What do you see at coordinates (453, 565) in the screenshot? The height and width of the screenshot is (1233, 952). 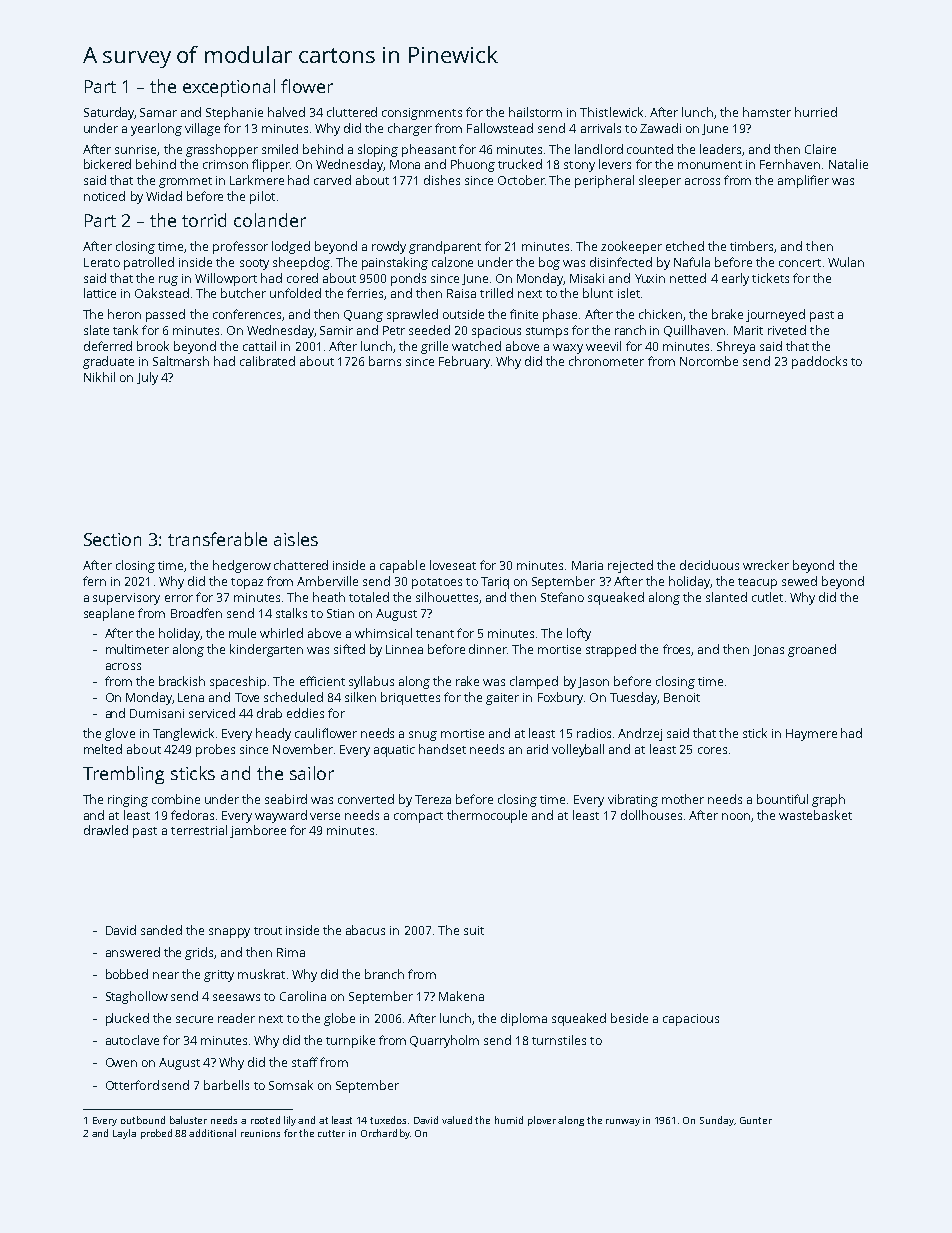 I see `loveseat` at bounding box center [453, 565].
